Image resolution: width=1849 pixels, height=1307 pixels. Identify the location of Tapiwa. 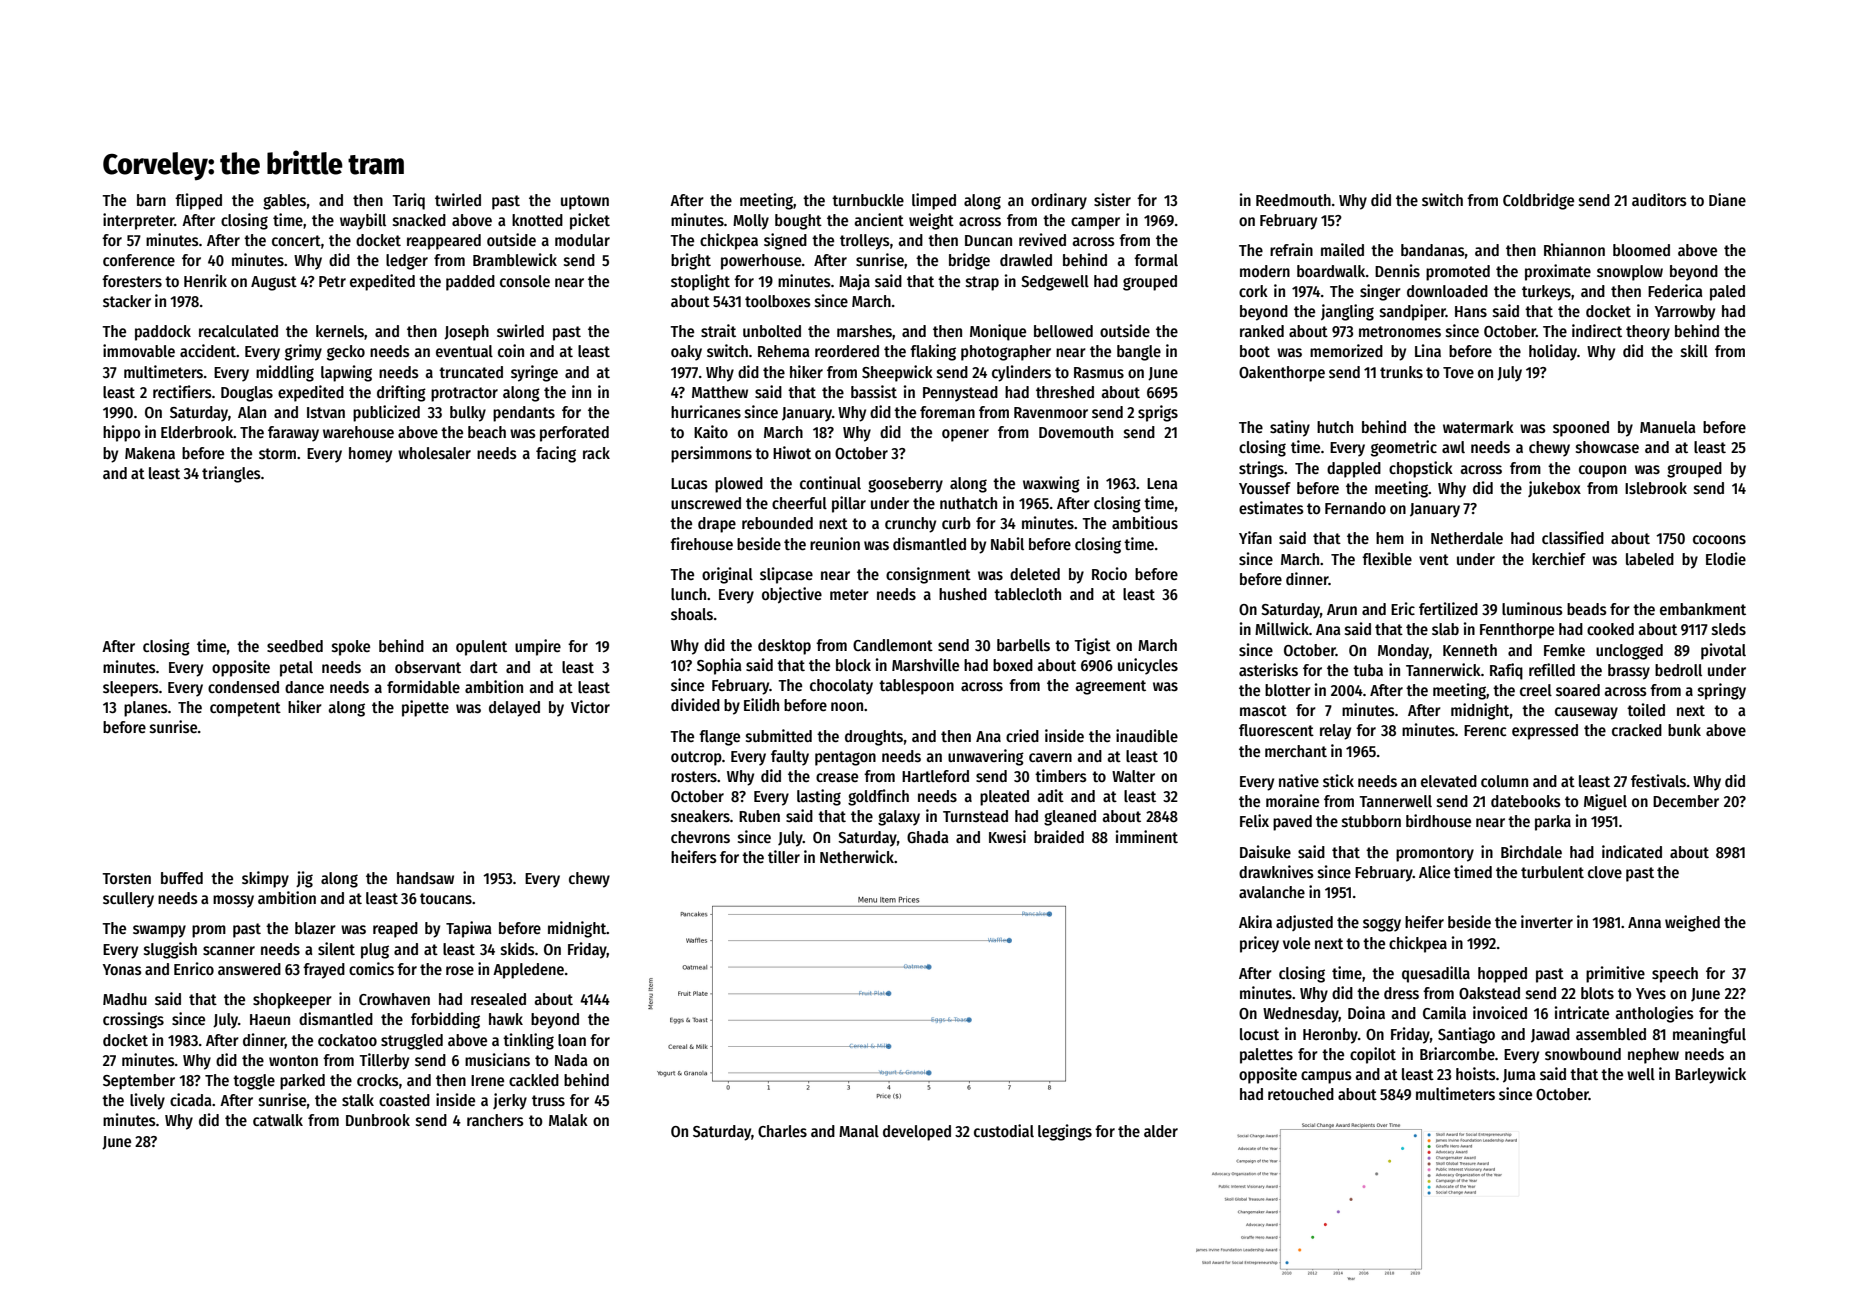
(469, 929).
